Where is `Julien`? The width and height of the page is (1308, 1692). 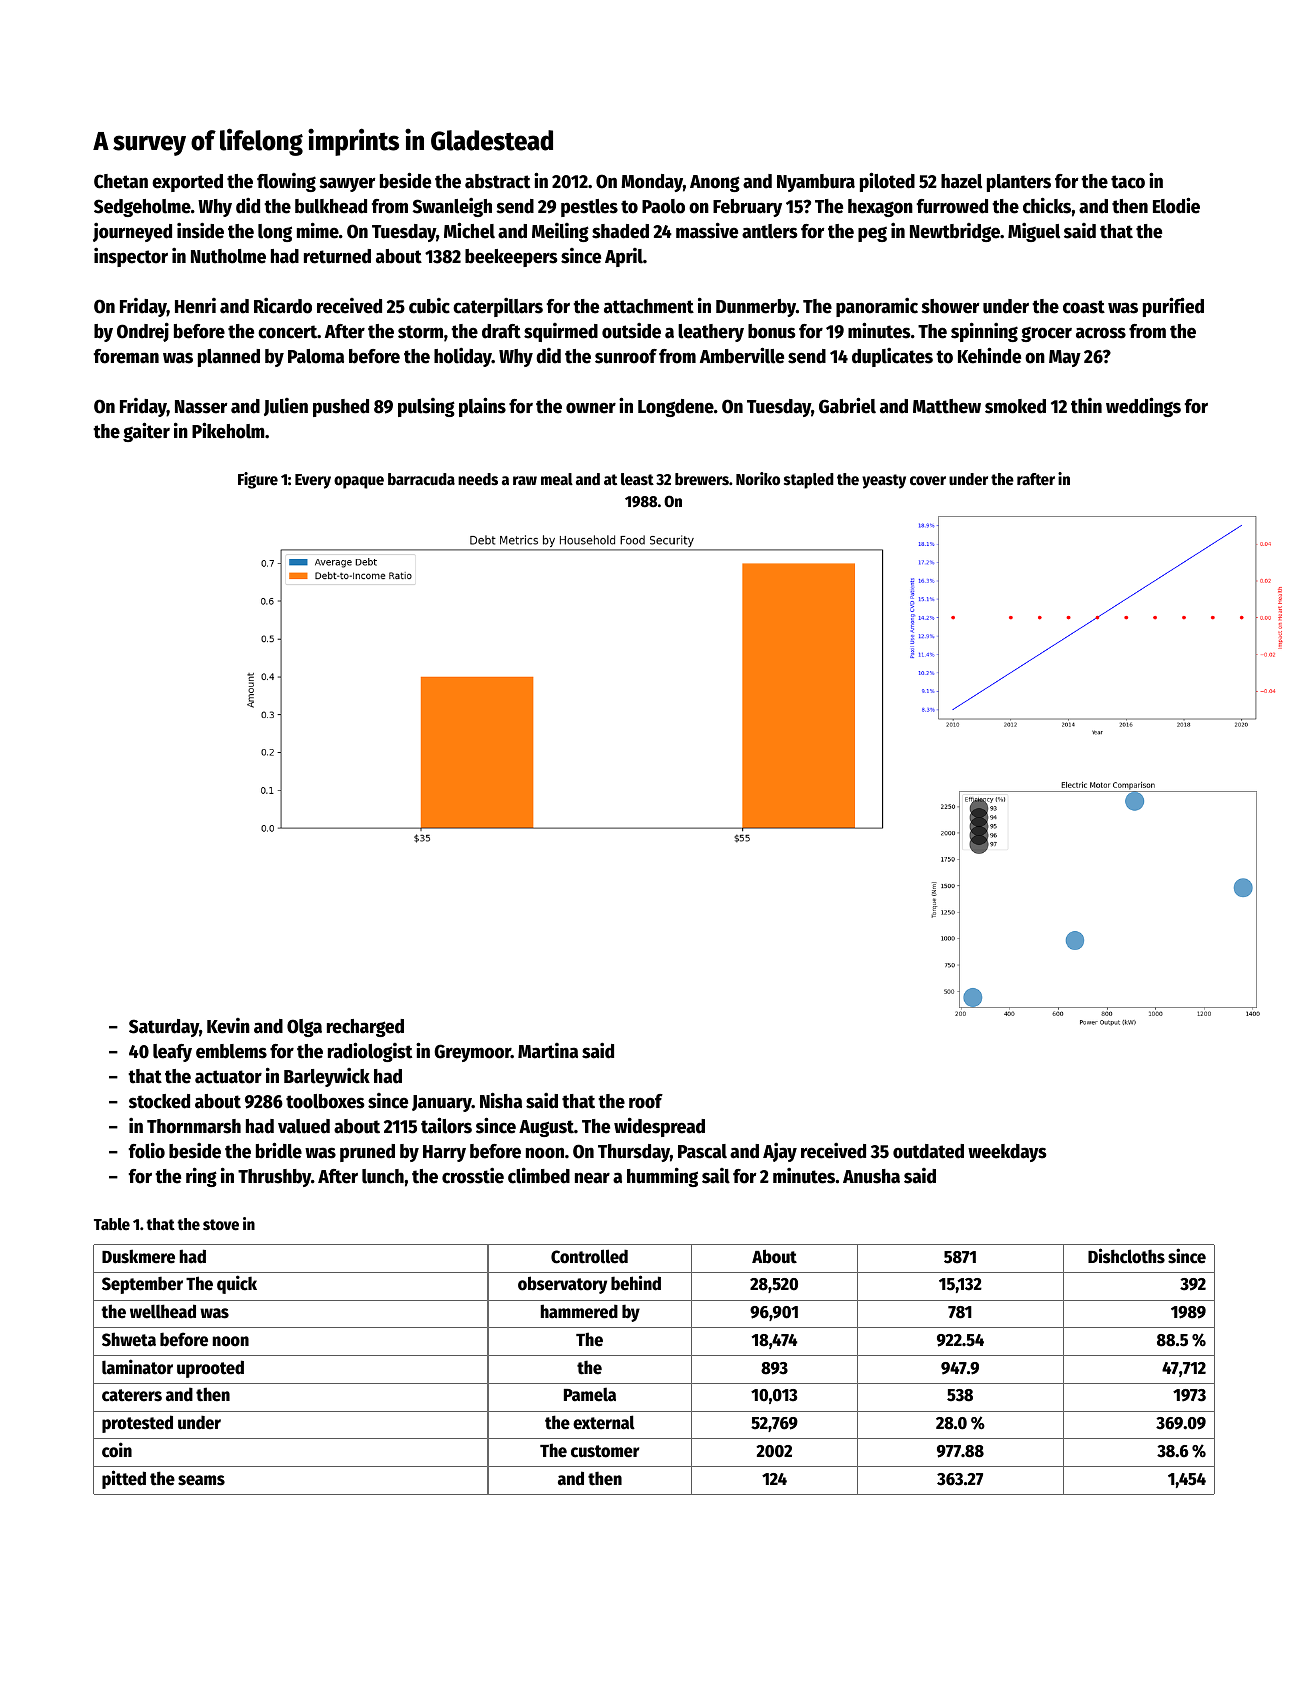 Julien is located at coordinates (286, 407).
